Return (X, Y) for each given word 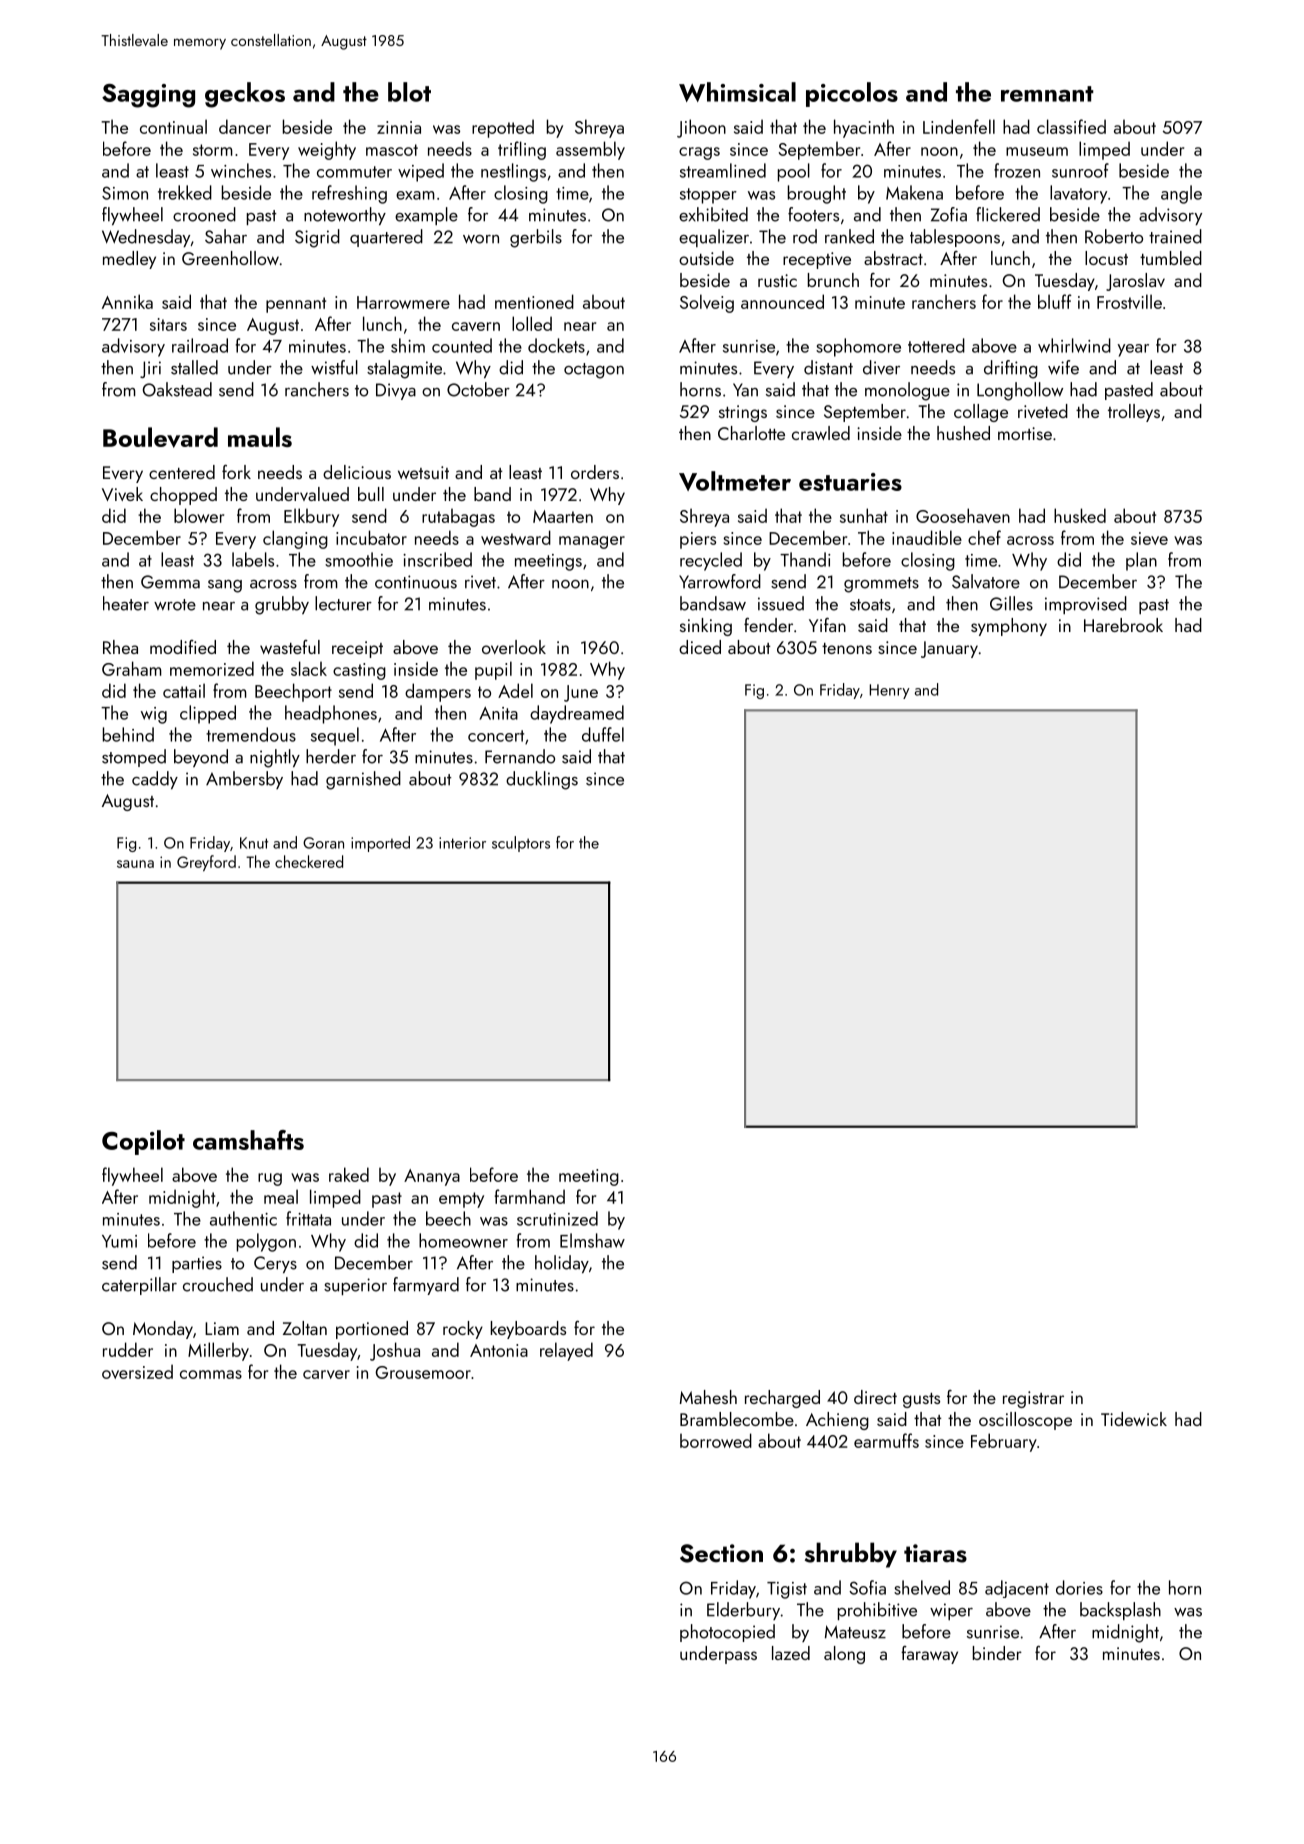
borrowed (716, 1440)
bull (371, 494)
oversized (137, 1371)
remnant (1047, 94)
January (949, 649)
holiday (562, 1264)
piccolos (852, 94)
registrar (1033, 1399)
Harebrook (1123, 625)
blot (409, 92)
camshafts (248, 1140)
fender (768, 625)
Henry (890, 691)
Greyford (206, 863)
